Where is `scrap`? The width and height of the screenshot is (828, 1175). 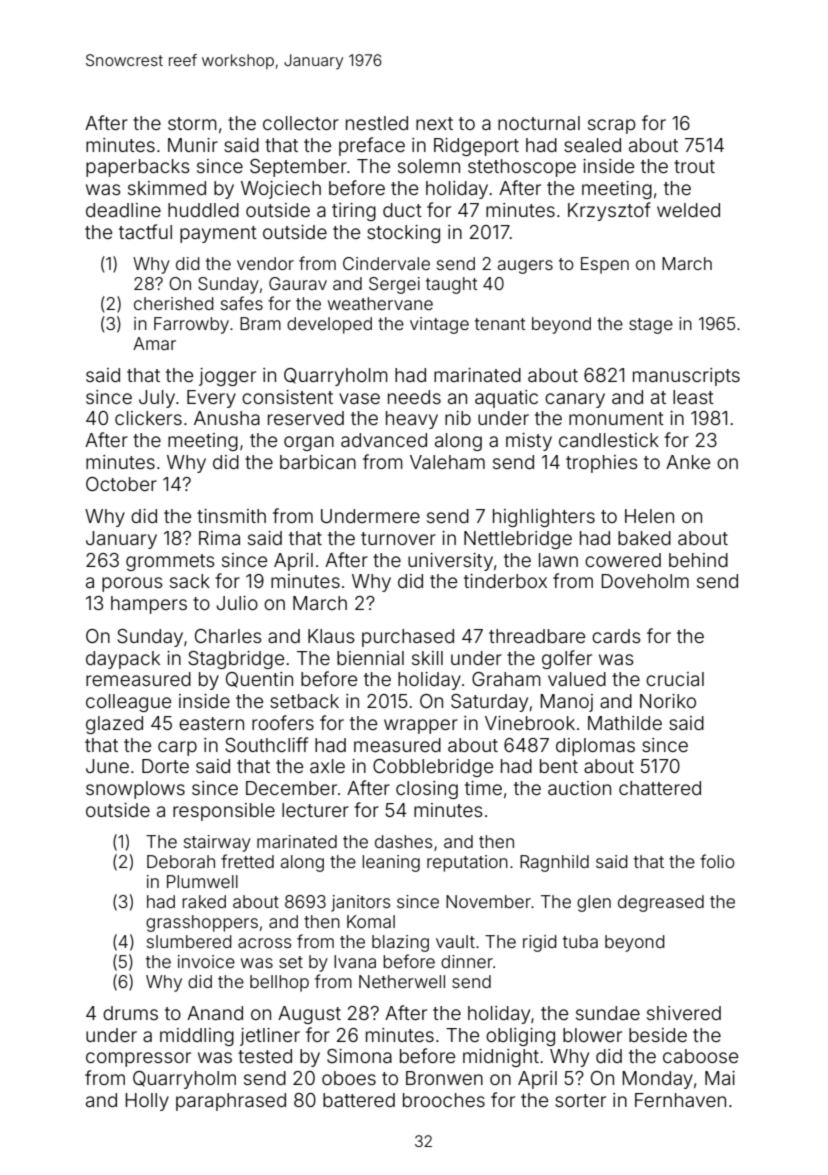 scrap is located at coordinates (612, 126).
